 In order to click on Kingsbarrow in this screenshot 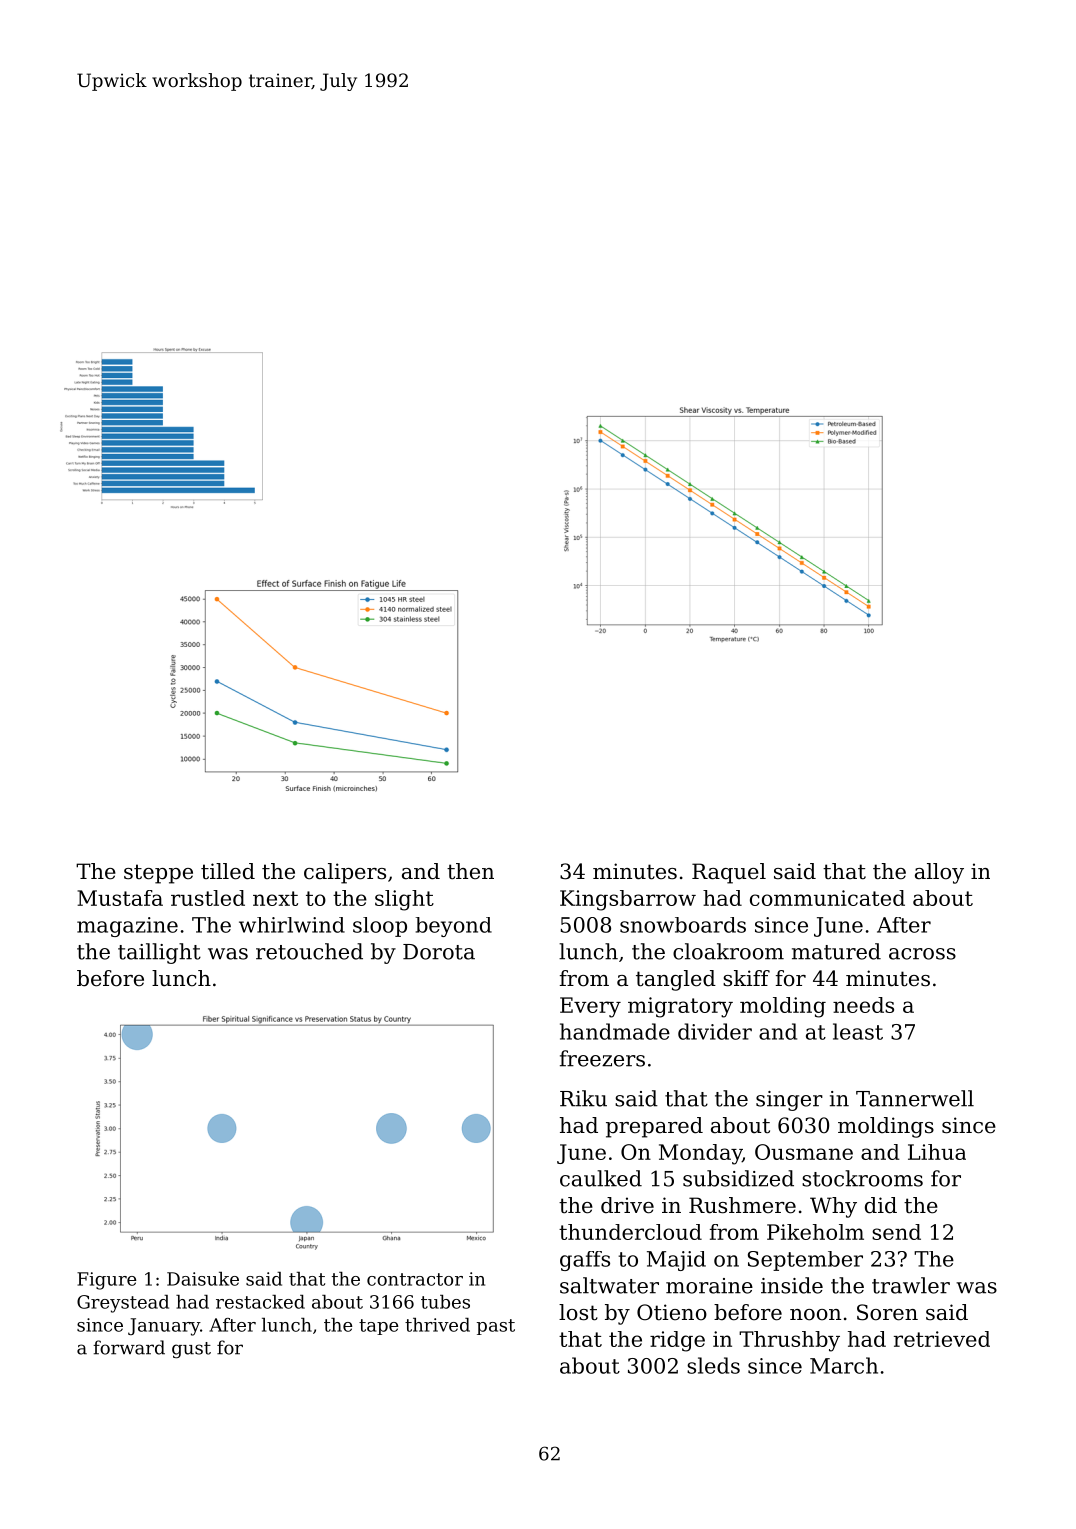, I will do `click(628, 900)`.
